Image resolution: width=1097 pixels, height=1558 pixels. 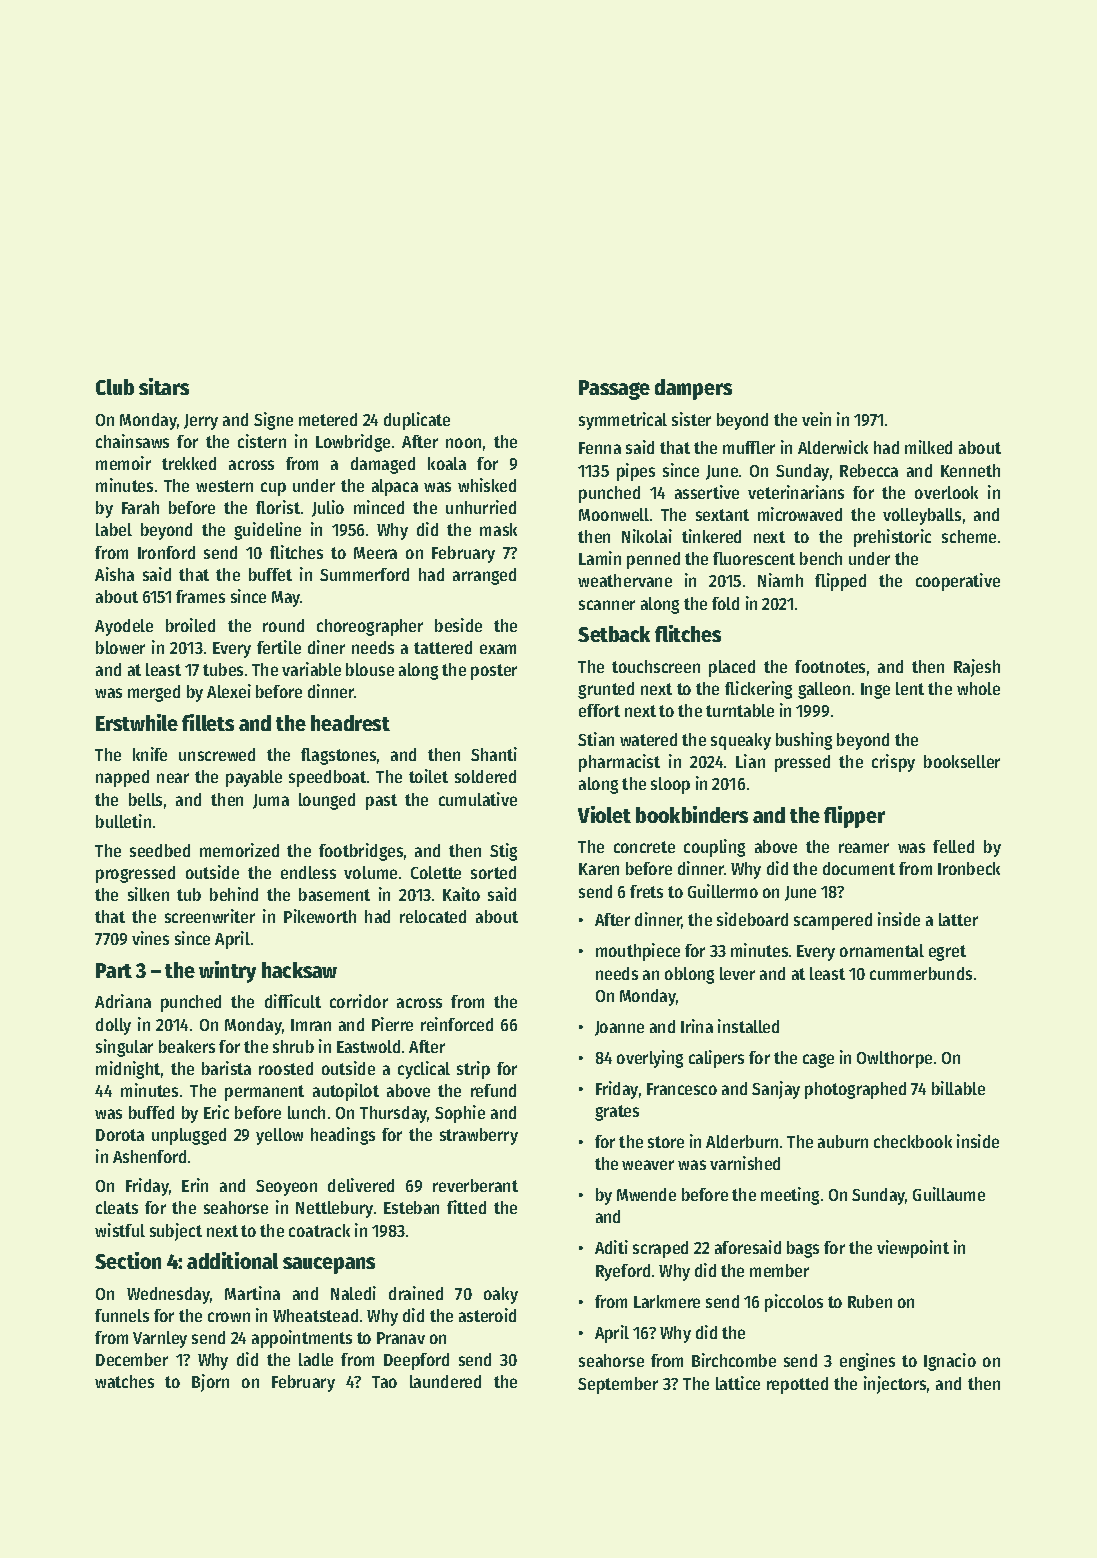 What do you see at coordinates (723, 891) in the screenshot?
I see `Guillermo` at bounding box center [723, 891].
